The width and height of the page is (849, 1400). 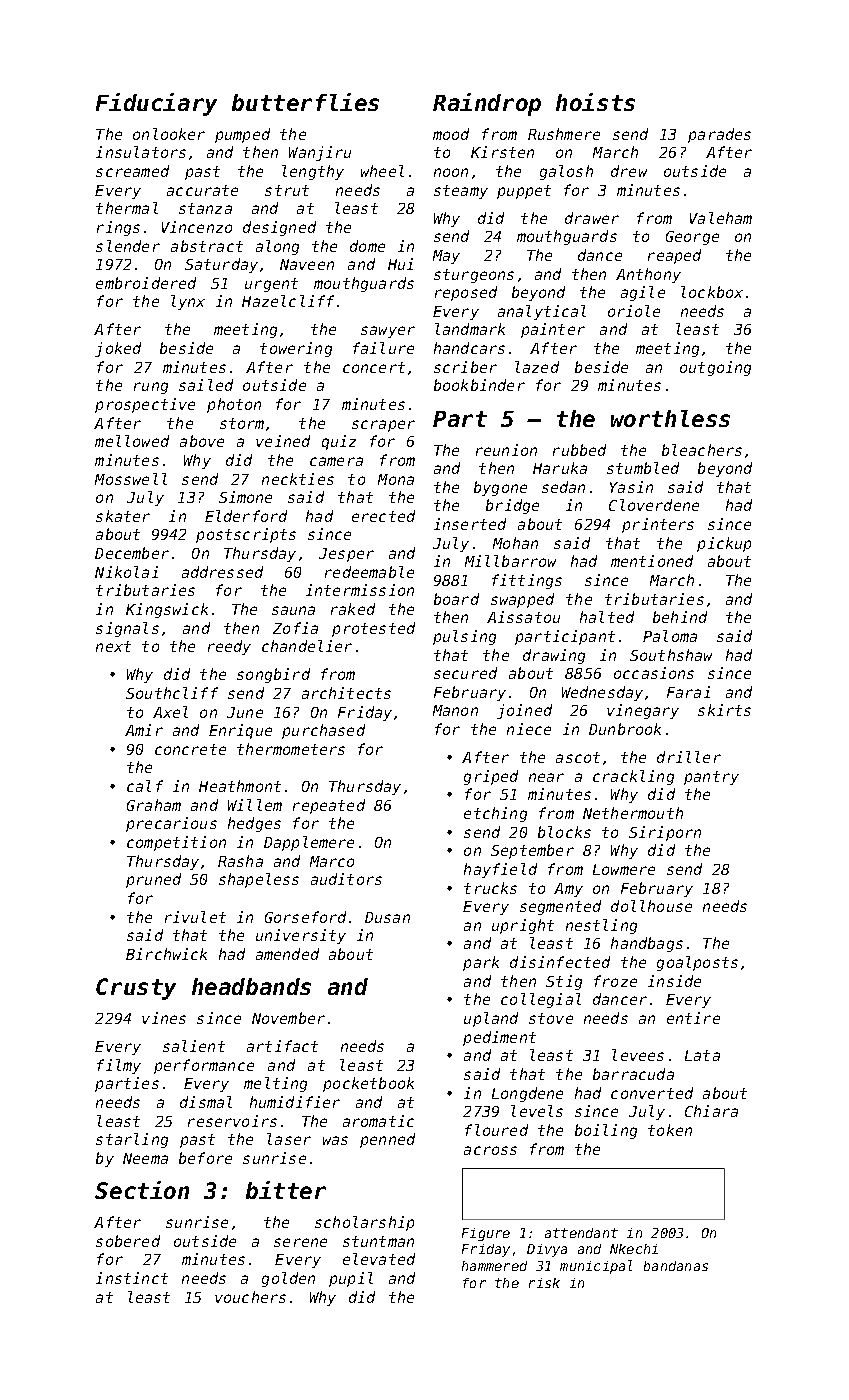 I want to click on butterflies, so click(x=305, y=102).
